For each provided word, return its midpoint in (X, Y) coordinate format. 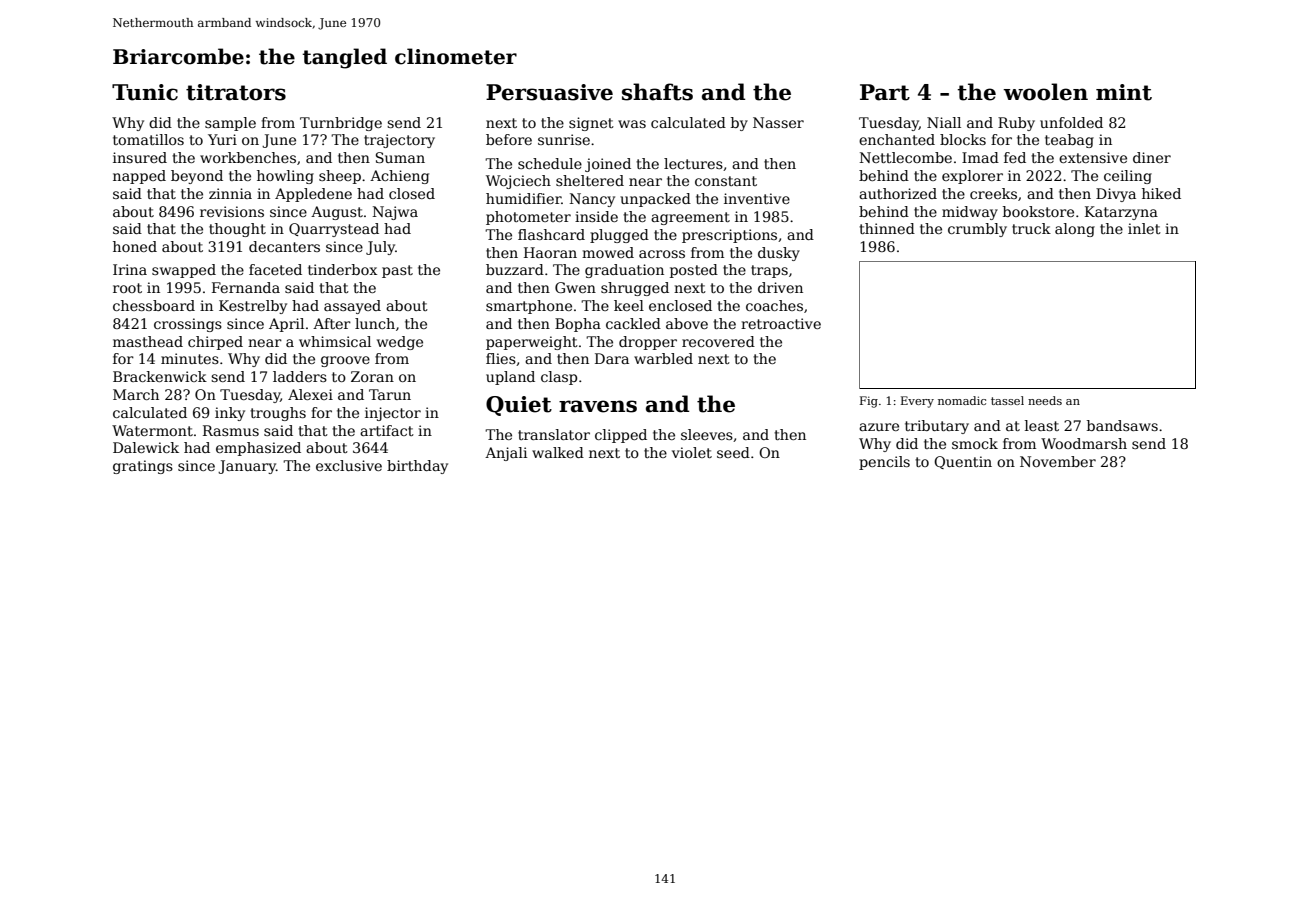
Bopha (578, 325)
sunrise (564, 139)
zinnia (230, 193)
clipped (621, 436)
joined (608, 165)
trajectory (399, 141)
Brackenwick (160, 376)
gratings (143, 467)
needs (1045, 400)
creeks (993, 193)
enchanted (897, 139)
